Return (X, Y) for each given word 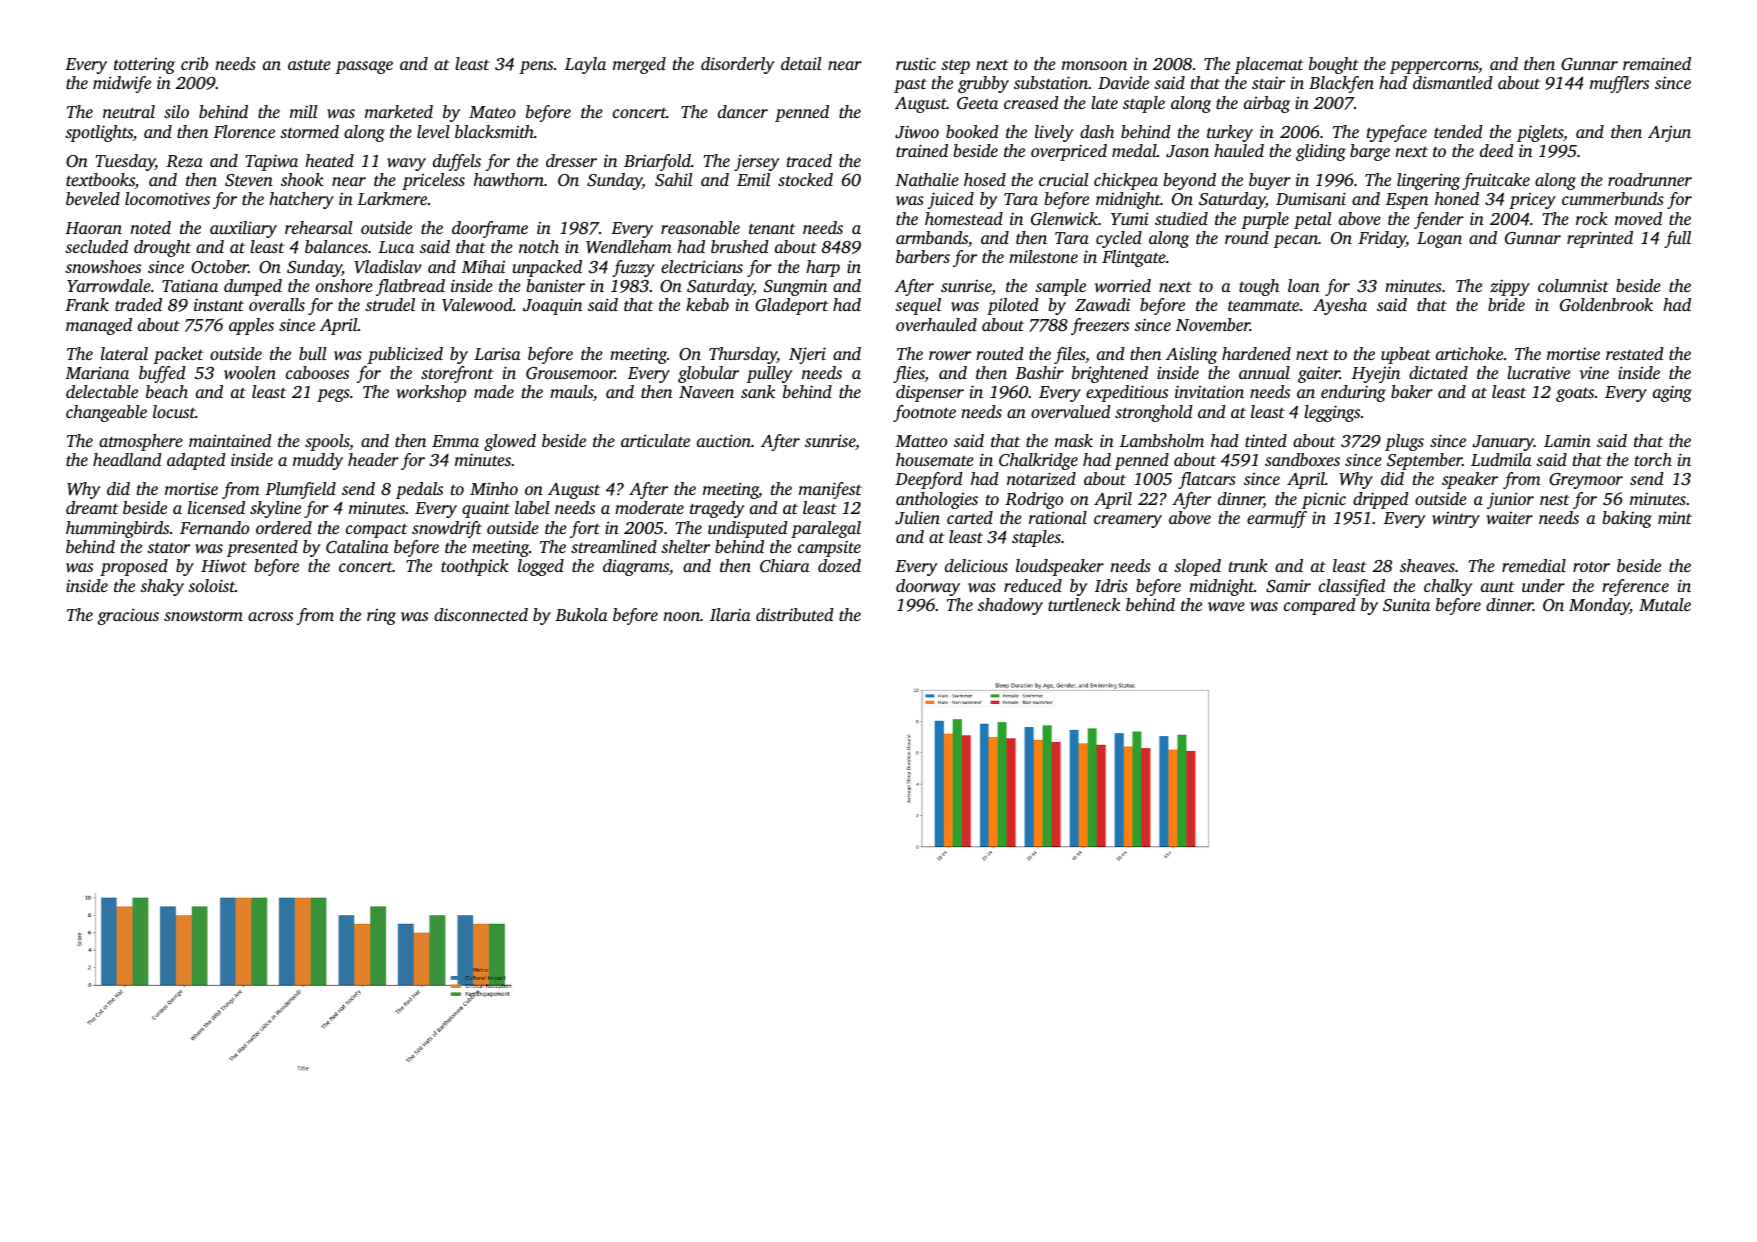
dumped (253, 287)
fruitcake (1496, 181)
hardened (1256, 353)
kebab (707, 304)
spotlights (99, 133)
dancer (743, 111)
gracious (128, 616)
